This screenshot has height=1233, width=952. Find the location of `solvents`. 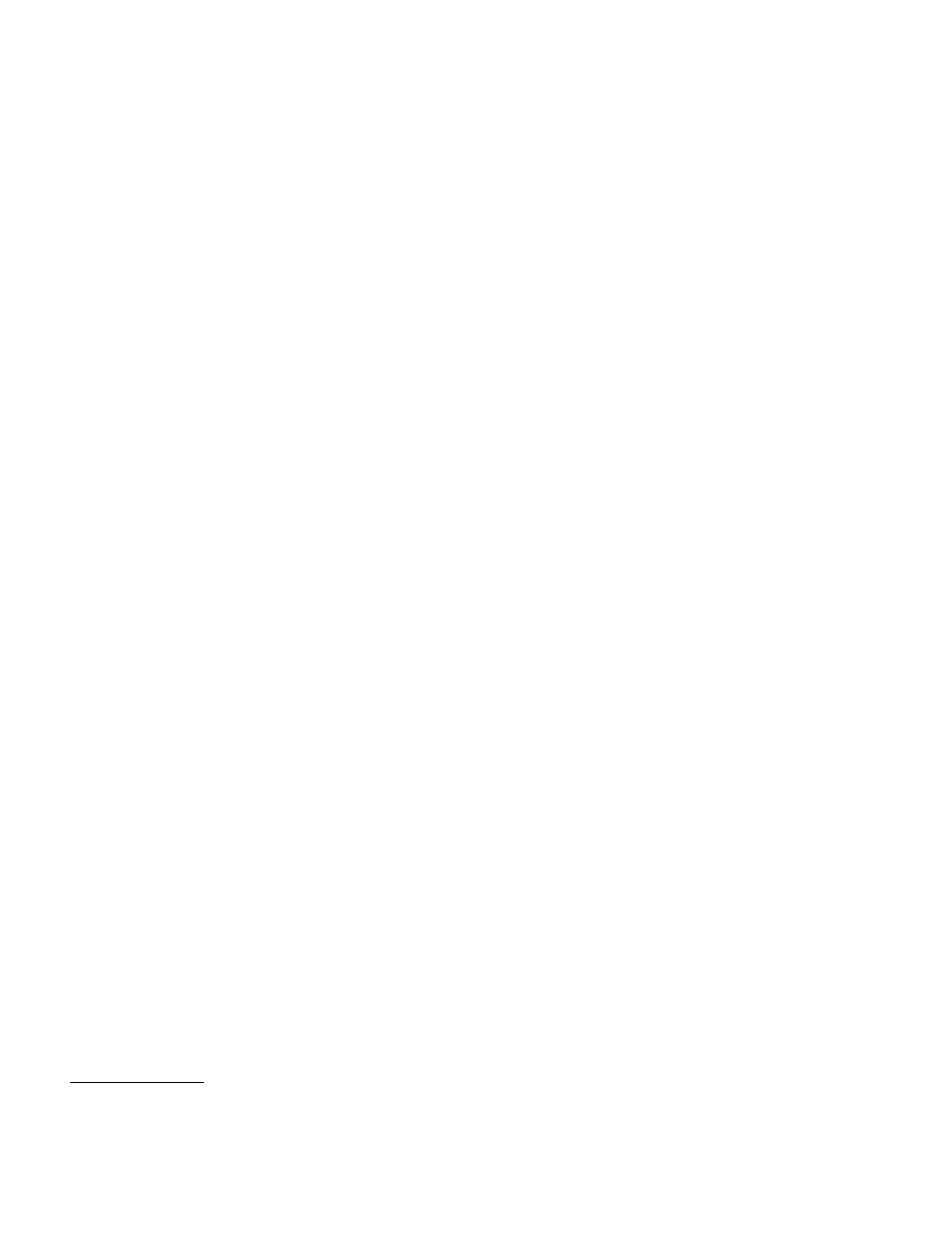

solvents is located at coordinates (842, 768).
